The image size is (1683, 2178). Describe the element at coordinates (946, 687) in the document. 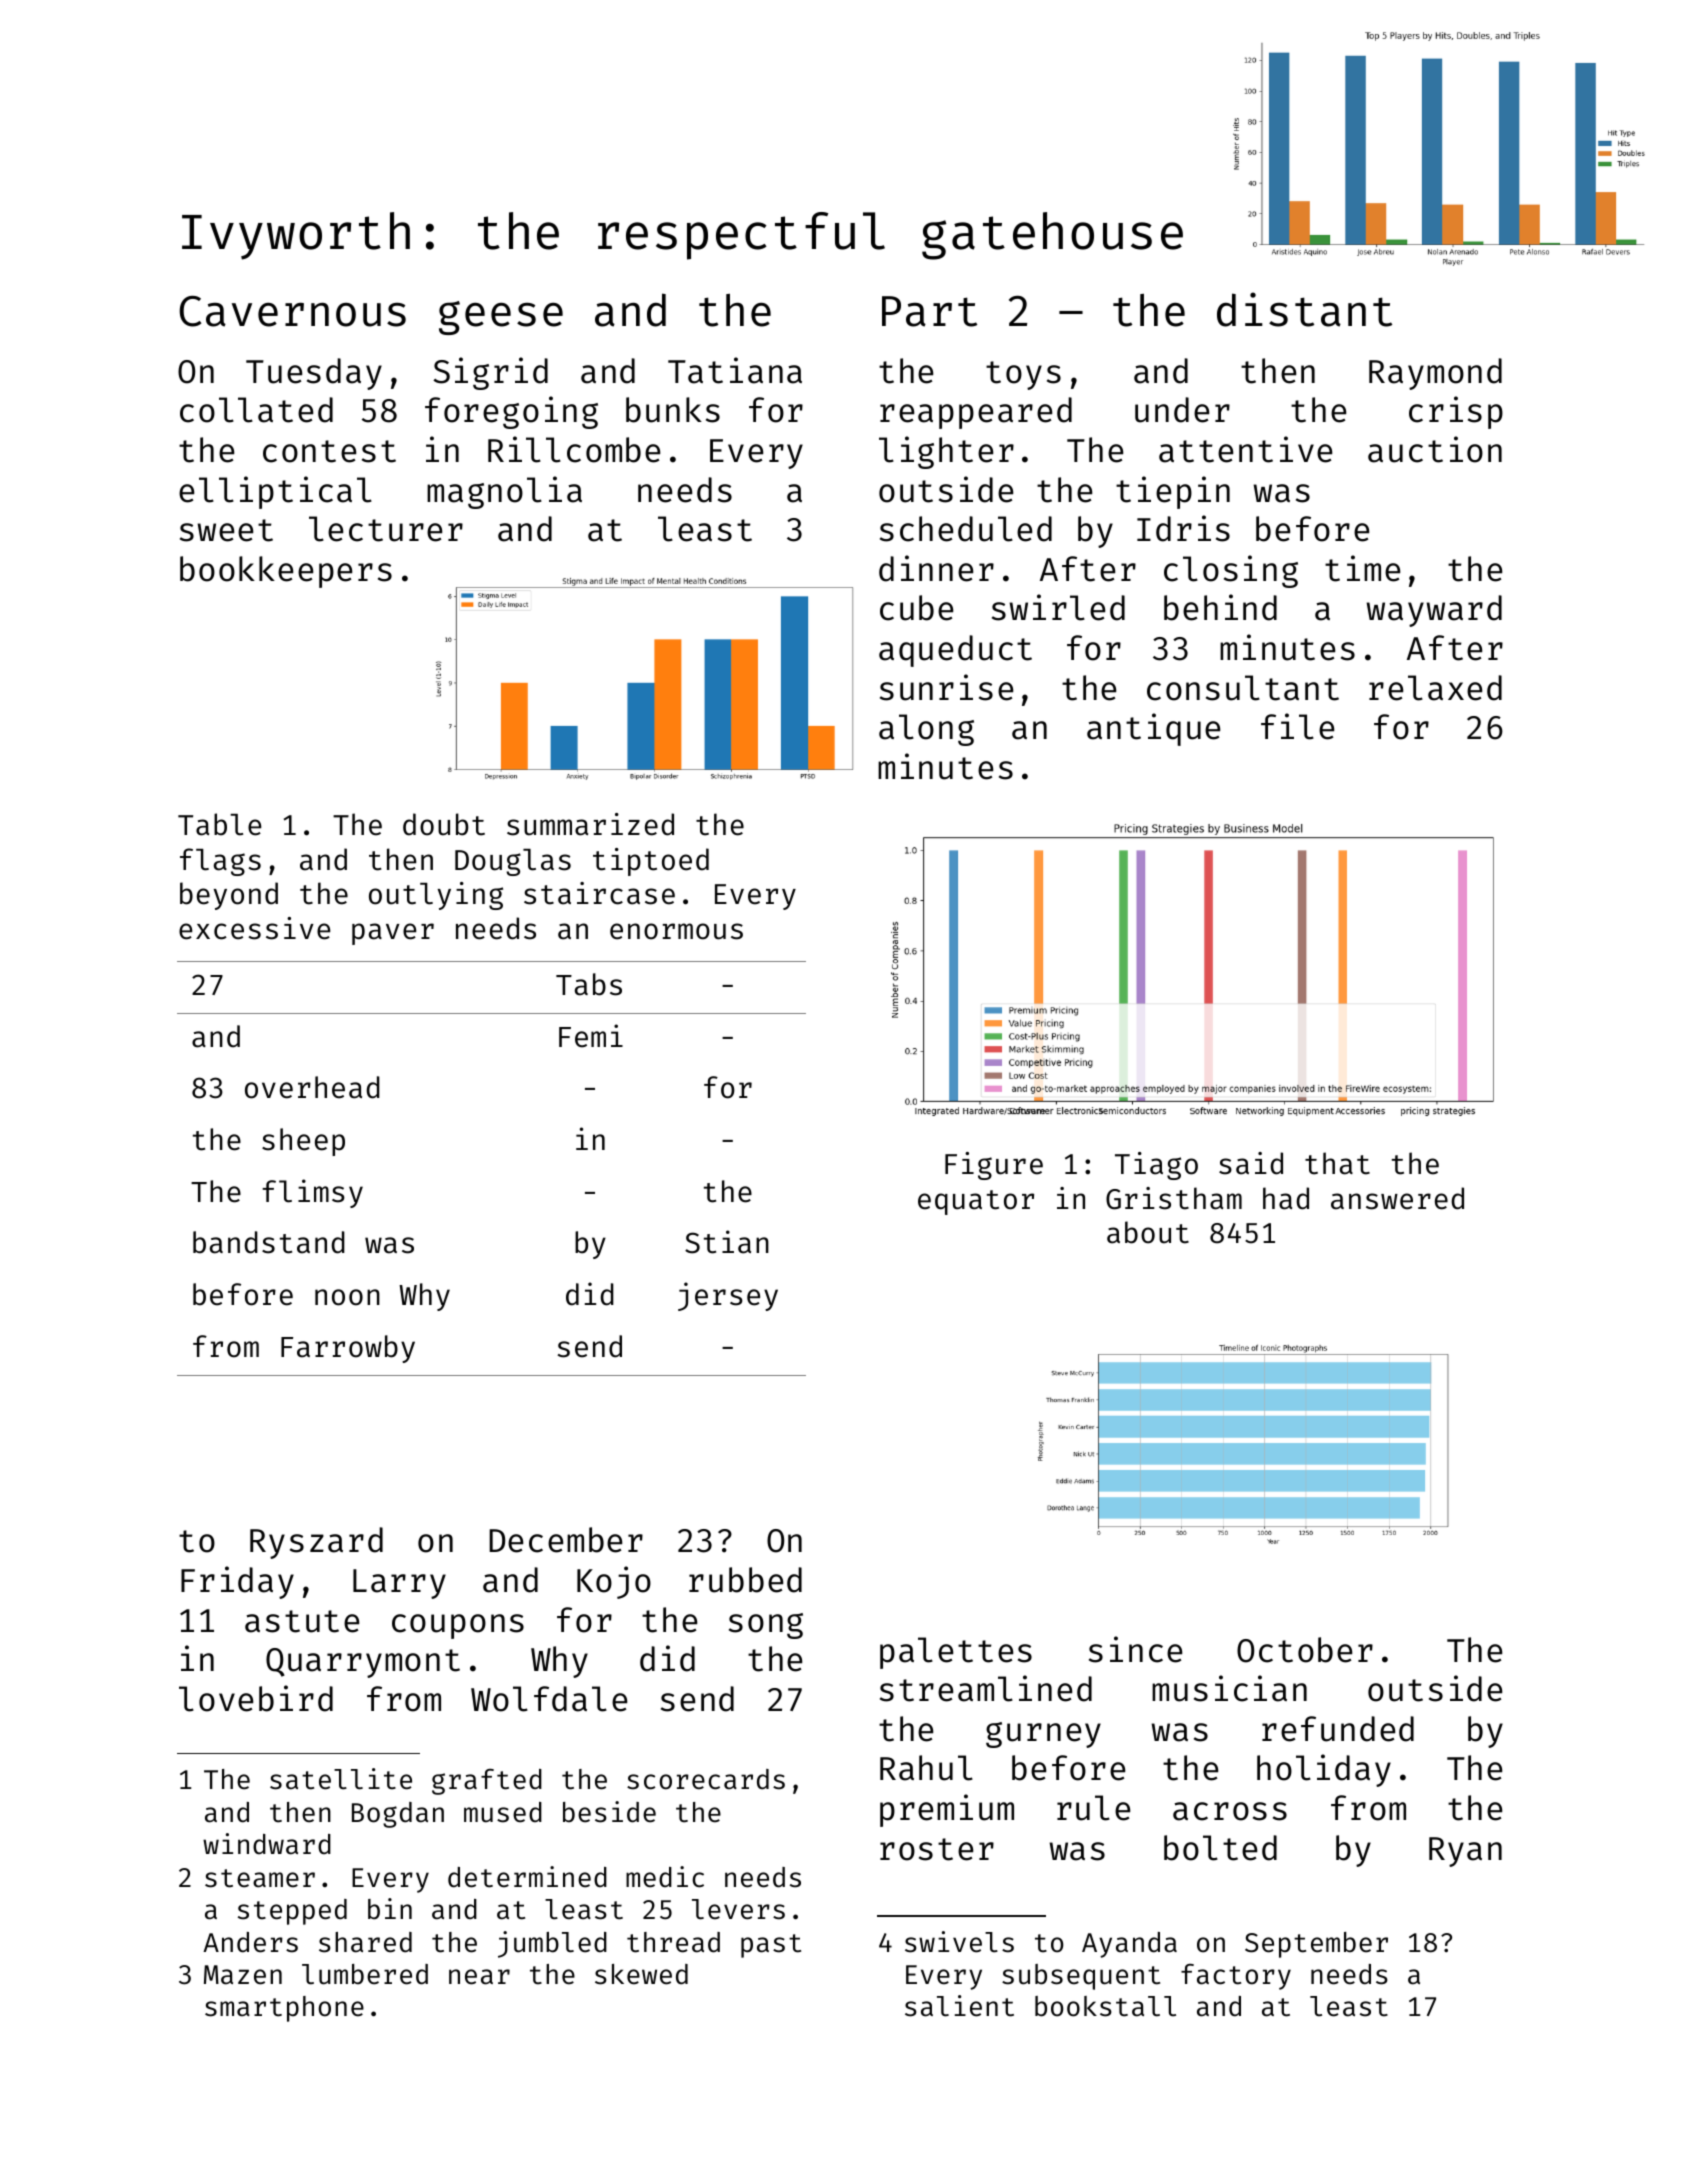

I see `sunrise` at that location.
